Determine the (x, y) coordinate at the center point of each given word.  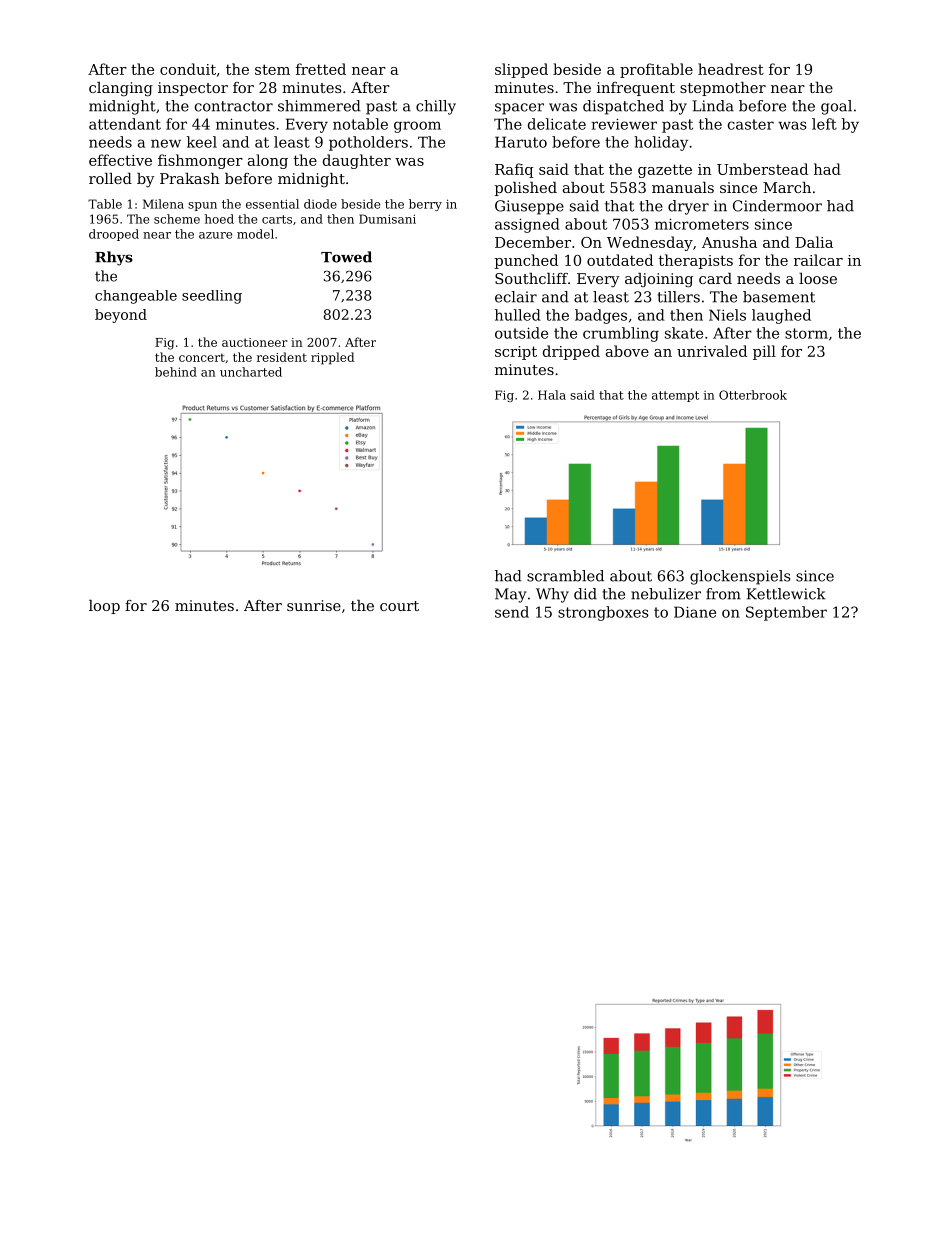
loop (104, 607)
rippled (333, 358)
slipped (521, 70)
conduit (188, 69)
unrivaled (712, 351)
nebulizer (666, 594)
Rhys (114, 258)
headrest (731, 69)
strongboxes (603, 613)
